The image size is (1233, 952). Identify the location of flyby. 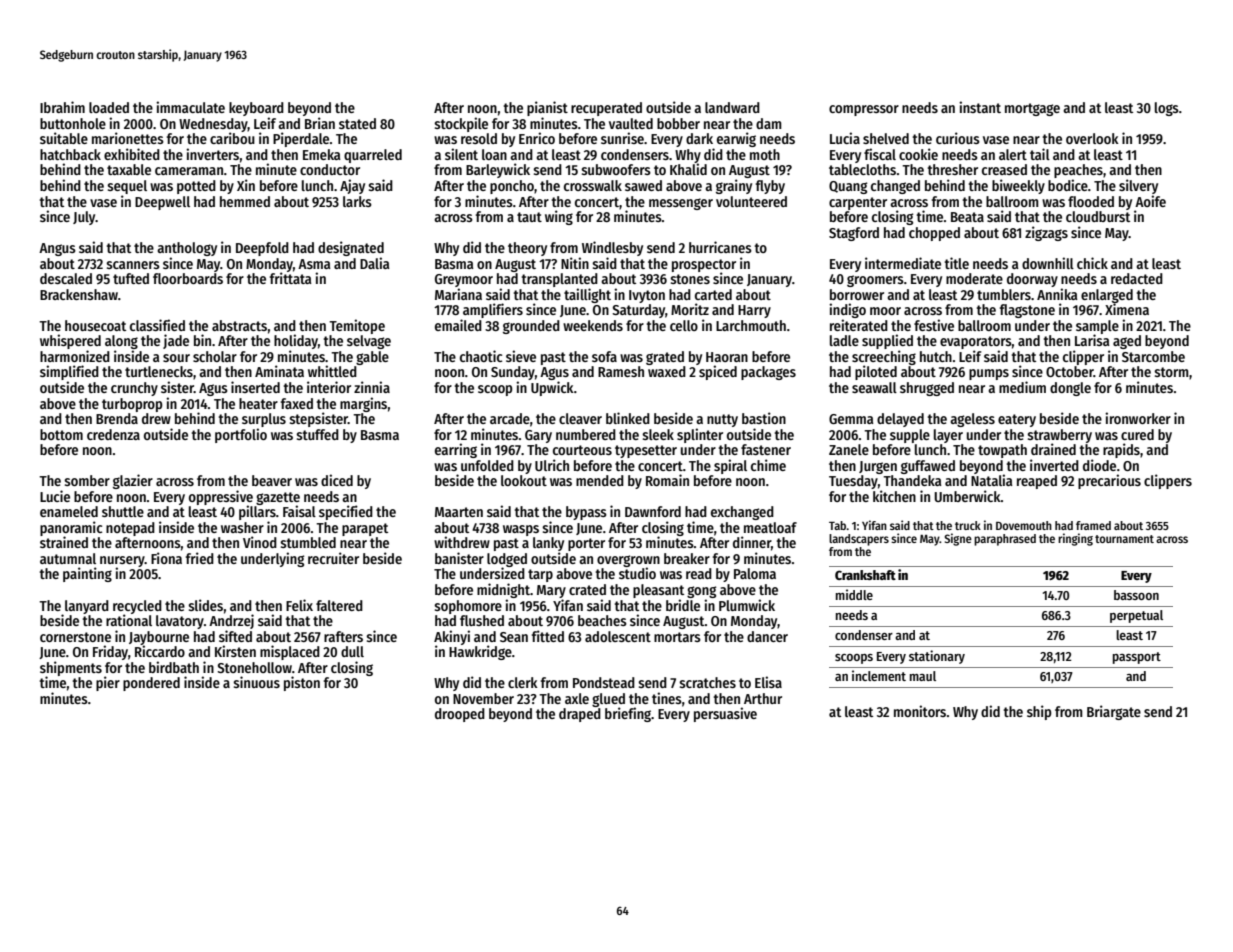
(770, 187).
